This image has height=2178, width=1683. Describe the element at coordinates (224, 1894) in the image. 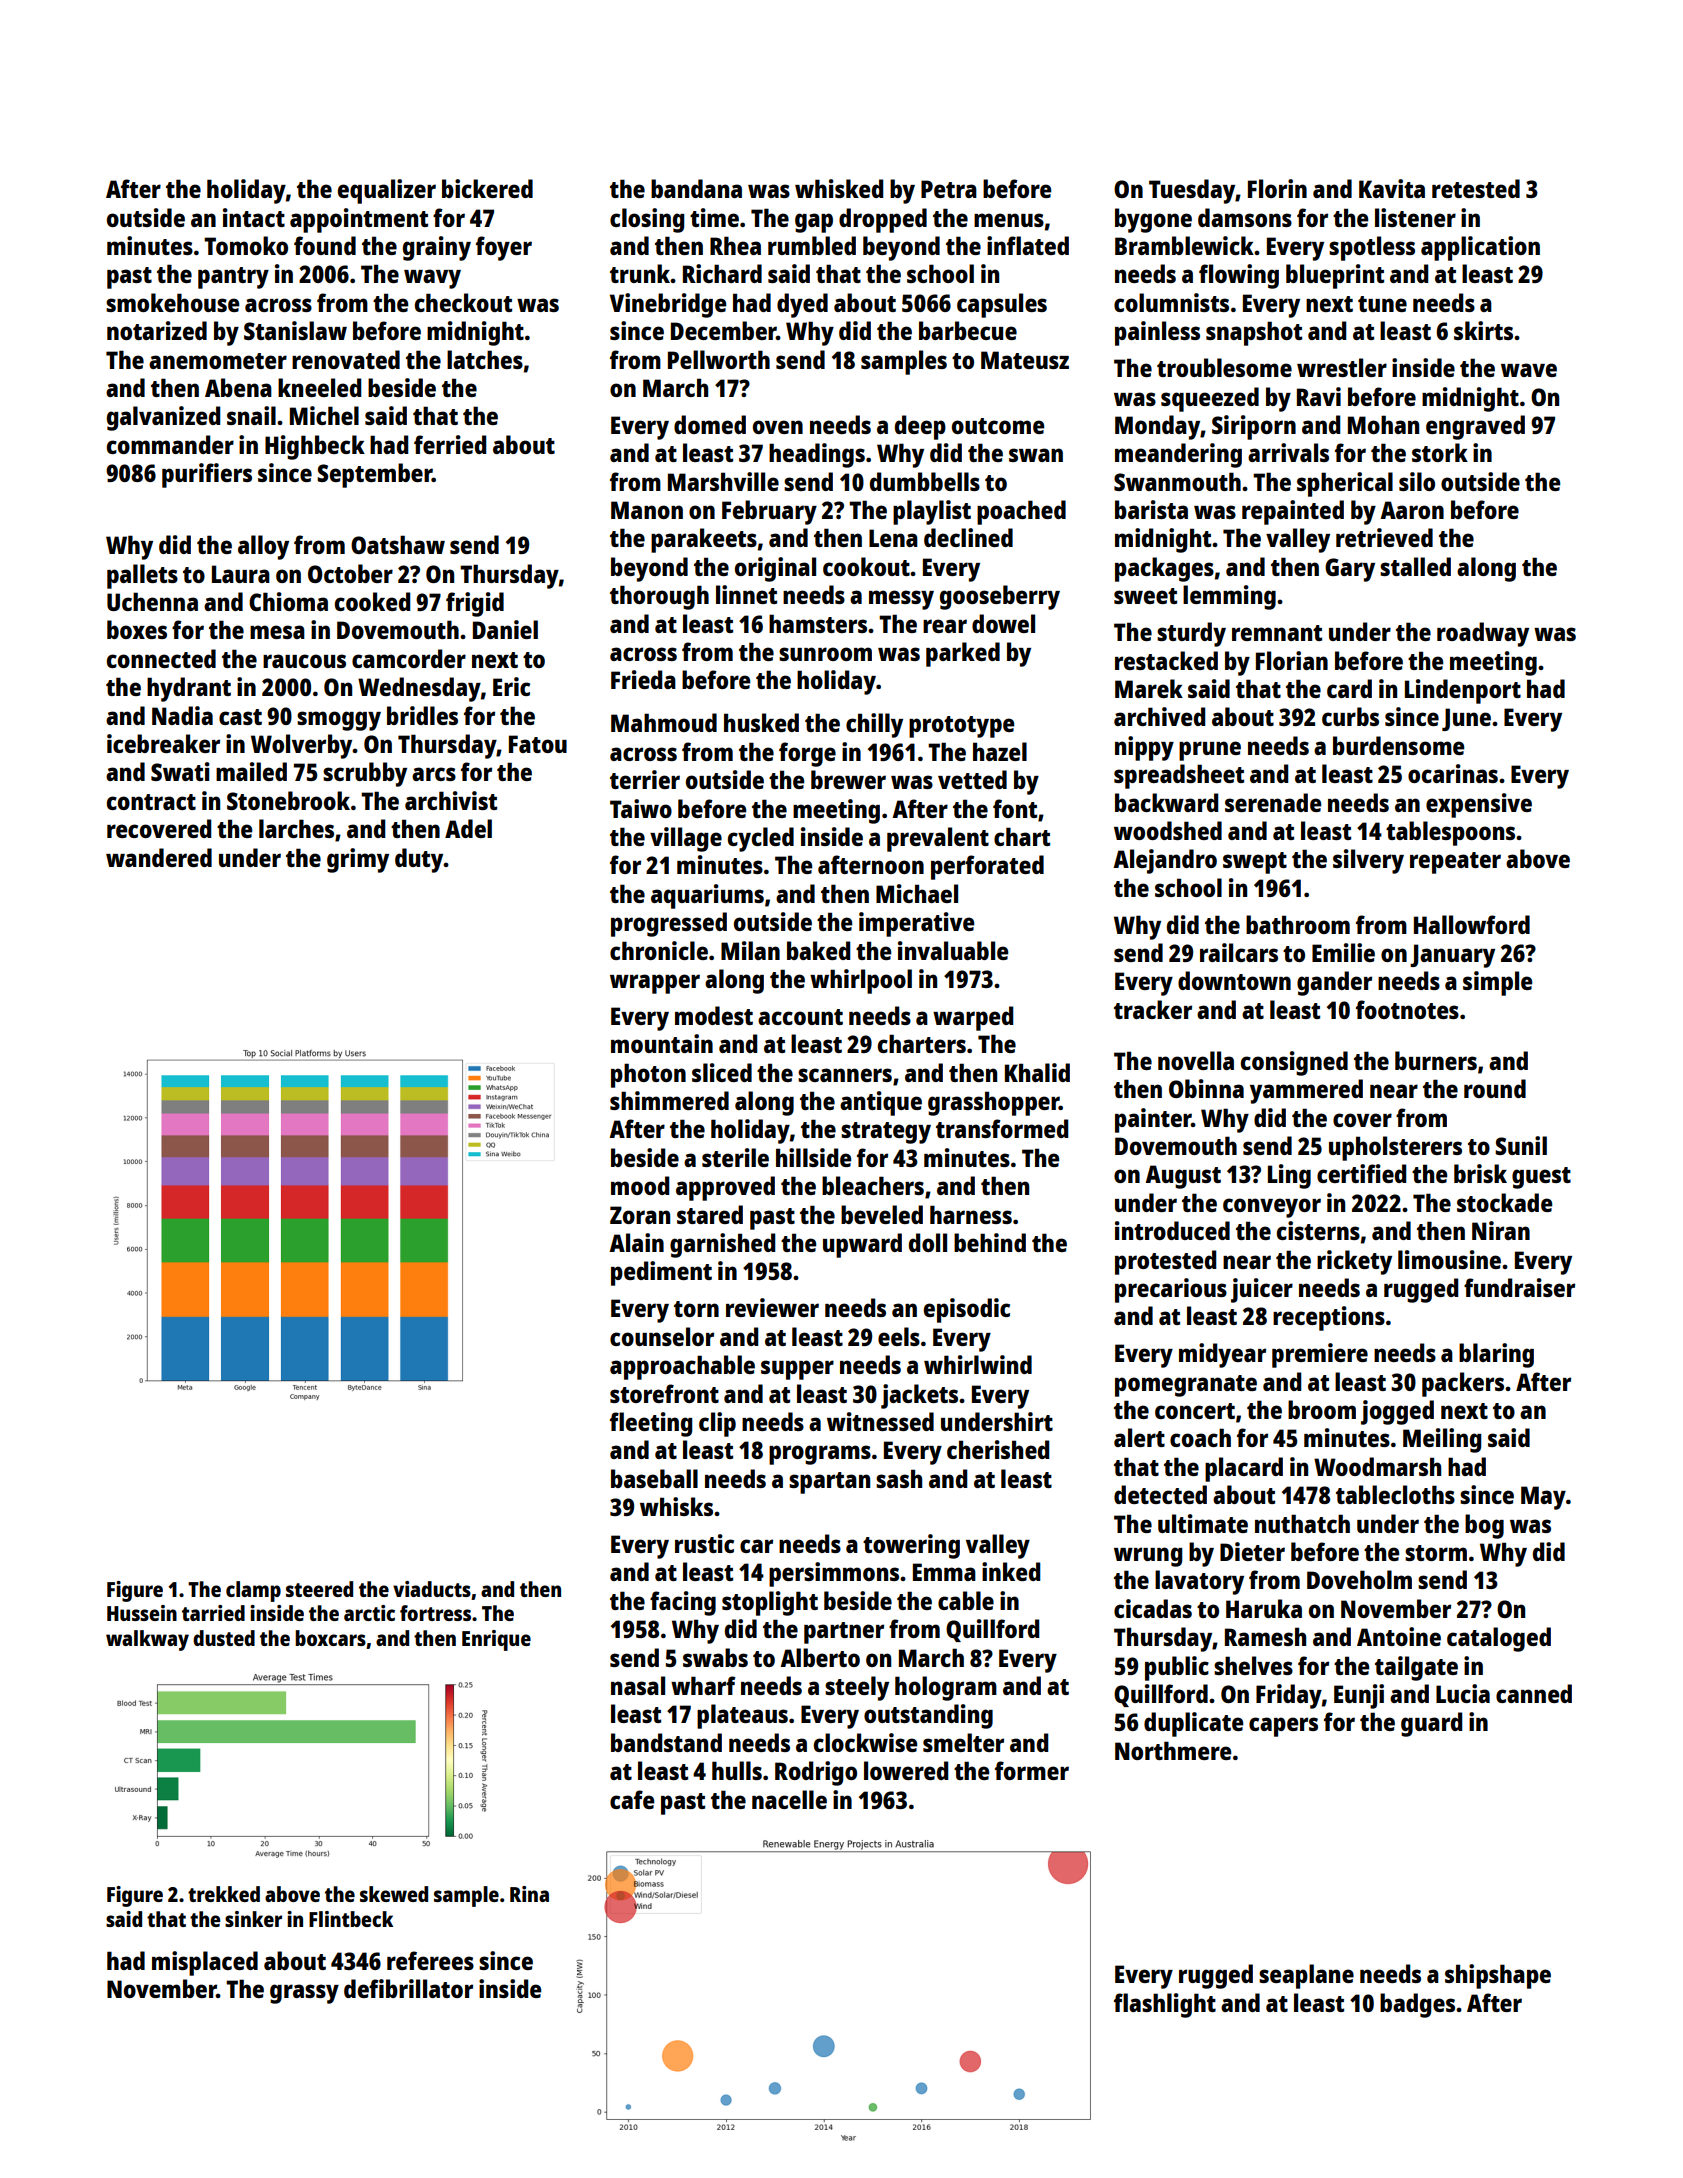

I see `trekked` at that location.
